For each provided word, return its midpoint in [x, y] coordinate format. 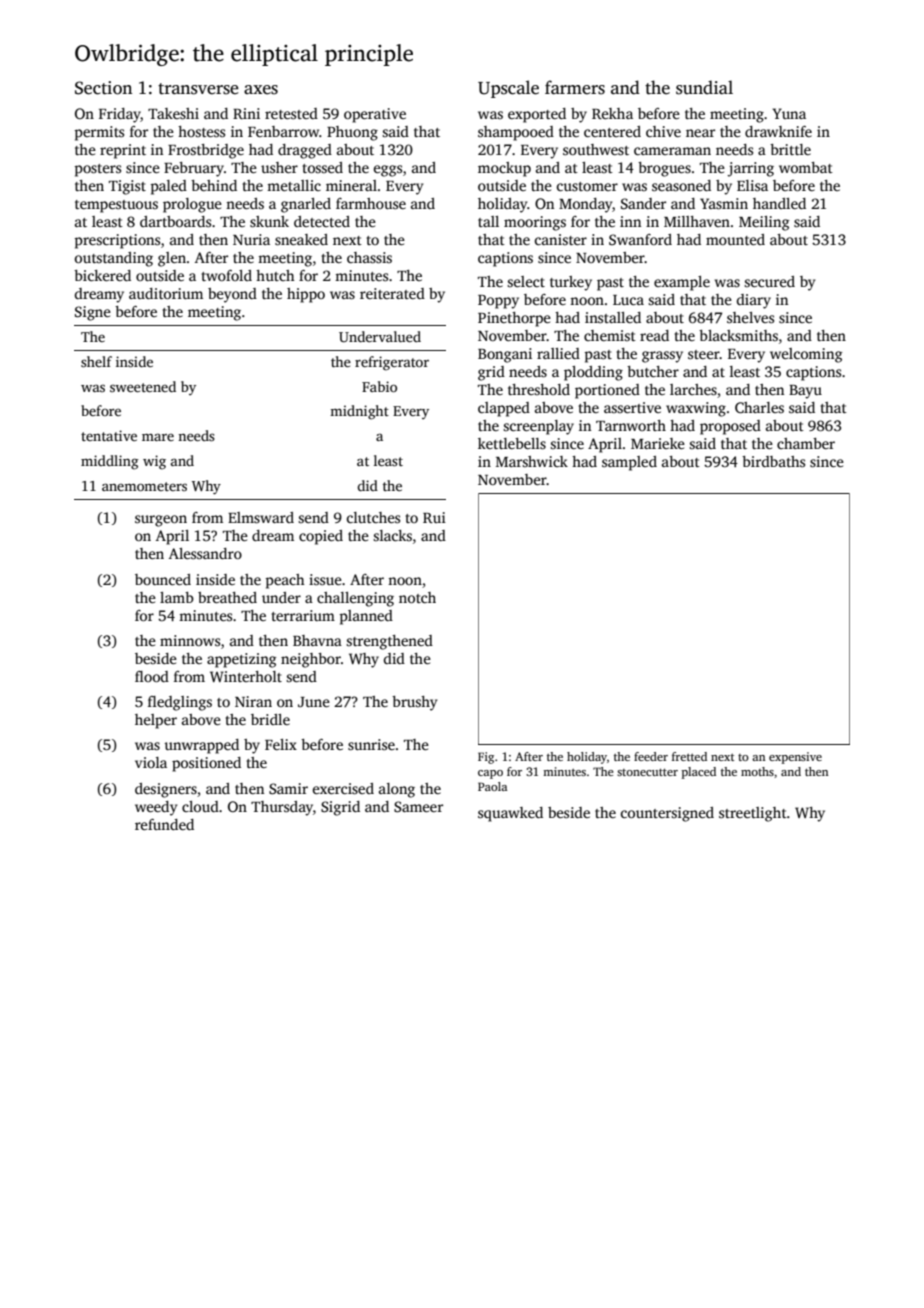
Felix [281, 744]
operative [375, 115]
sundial [704, 87]
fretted [689, 756]
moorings [535, 223]
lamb [177, 597]
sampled [629, 463]
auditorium [166, 293]
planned [366, 617]
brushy [414, 703]
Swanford [640, 239]
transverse [198, 89]
